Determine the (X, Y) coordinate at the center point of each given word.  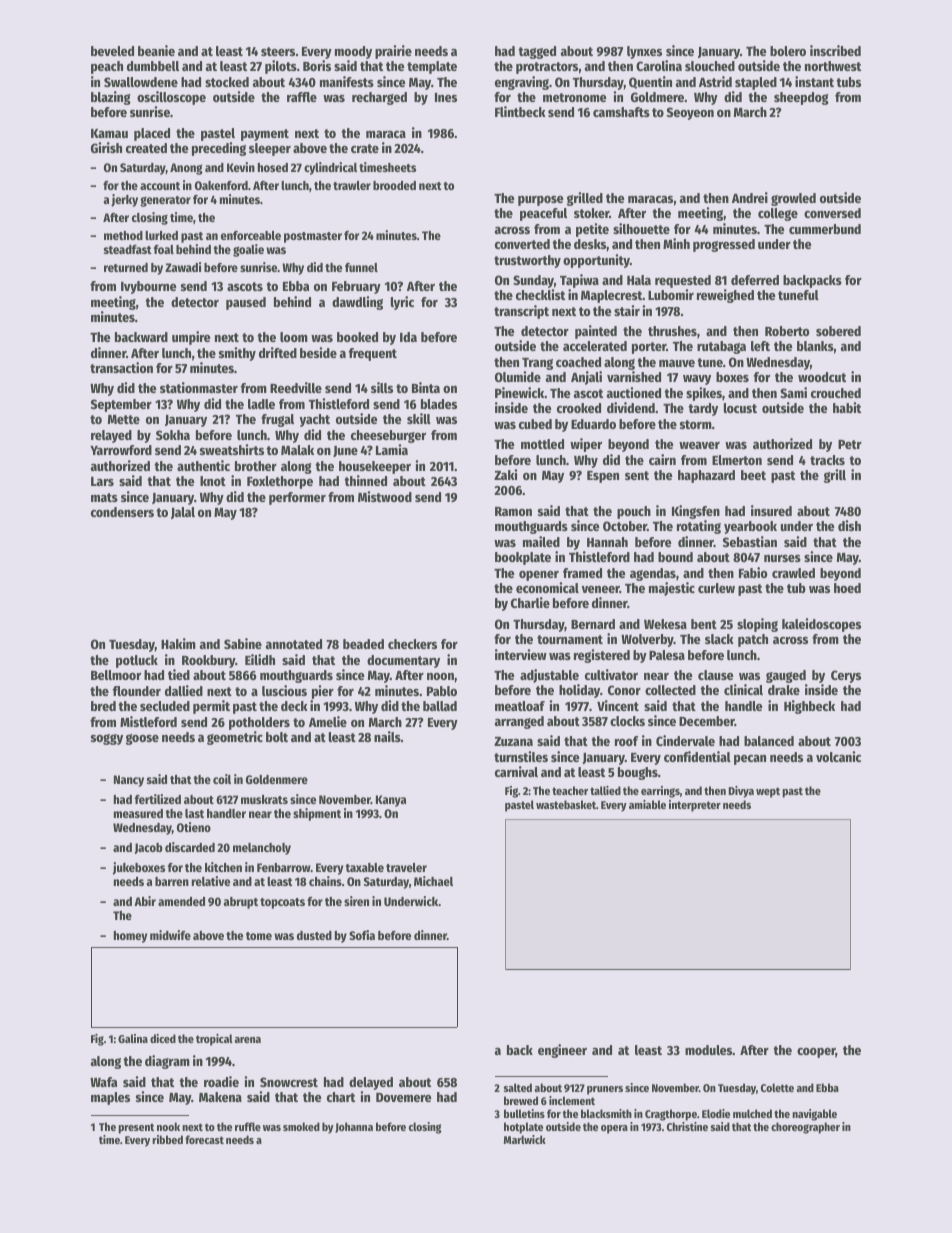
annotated (294, 644)
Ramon (513, 511)
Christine (687, 1126)
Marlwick (525, 1139)
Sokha (173, 435)
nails (387, 736)
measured (138, 813)
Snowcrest (289, 1082)
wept (768, 792)
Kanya (391, 801)
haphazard (706, 476)
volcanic (838, 756)
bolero (788, 51)
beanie (156, 50)
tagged (537, 52)
